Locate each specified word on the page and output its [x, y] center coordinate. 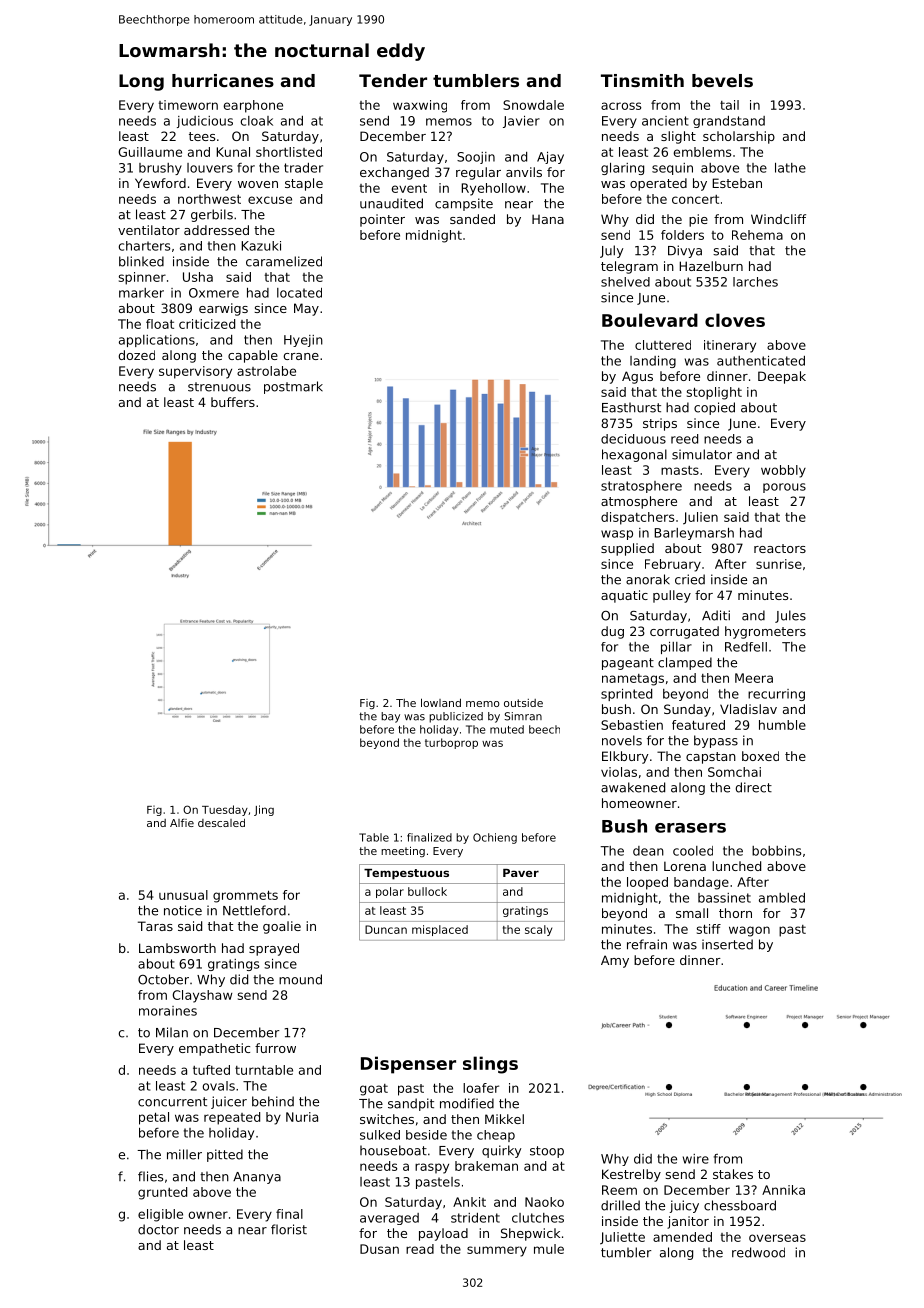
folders [682, 235]
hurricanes [223, 80]
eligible [160, 1215]
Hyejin [303, 341]
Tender [393, 80]
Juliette [622, 1238]
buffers [233, 402]
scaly [538, 930]
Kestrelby [631, 1175]
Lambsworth [177, 948]
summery [497, 1251]
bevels [722, 80]
